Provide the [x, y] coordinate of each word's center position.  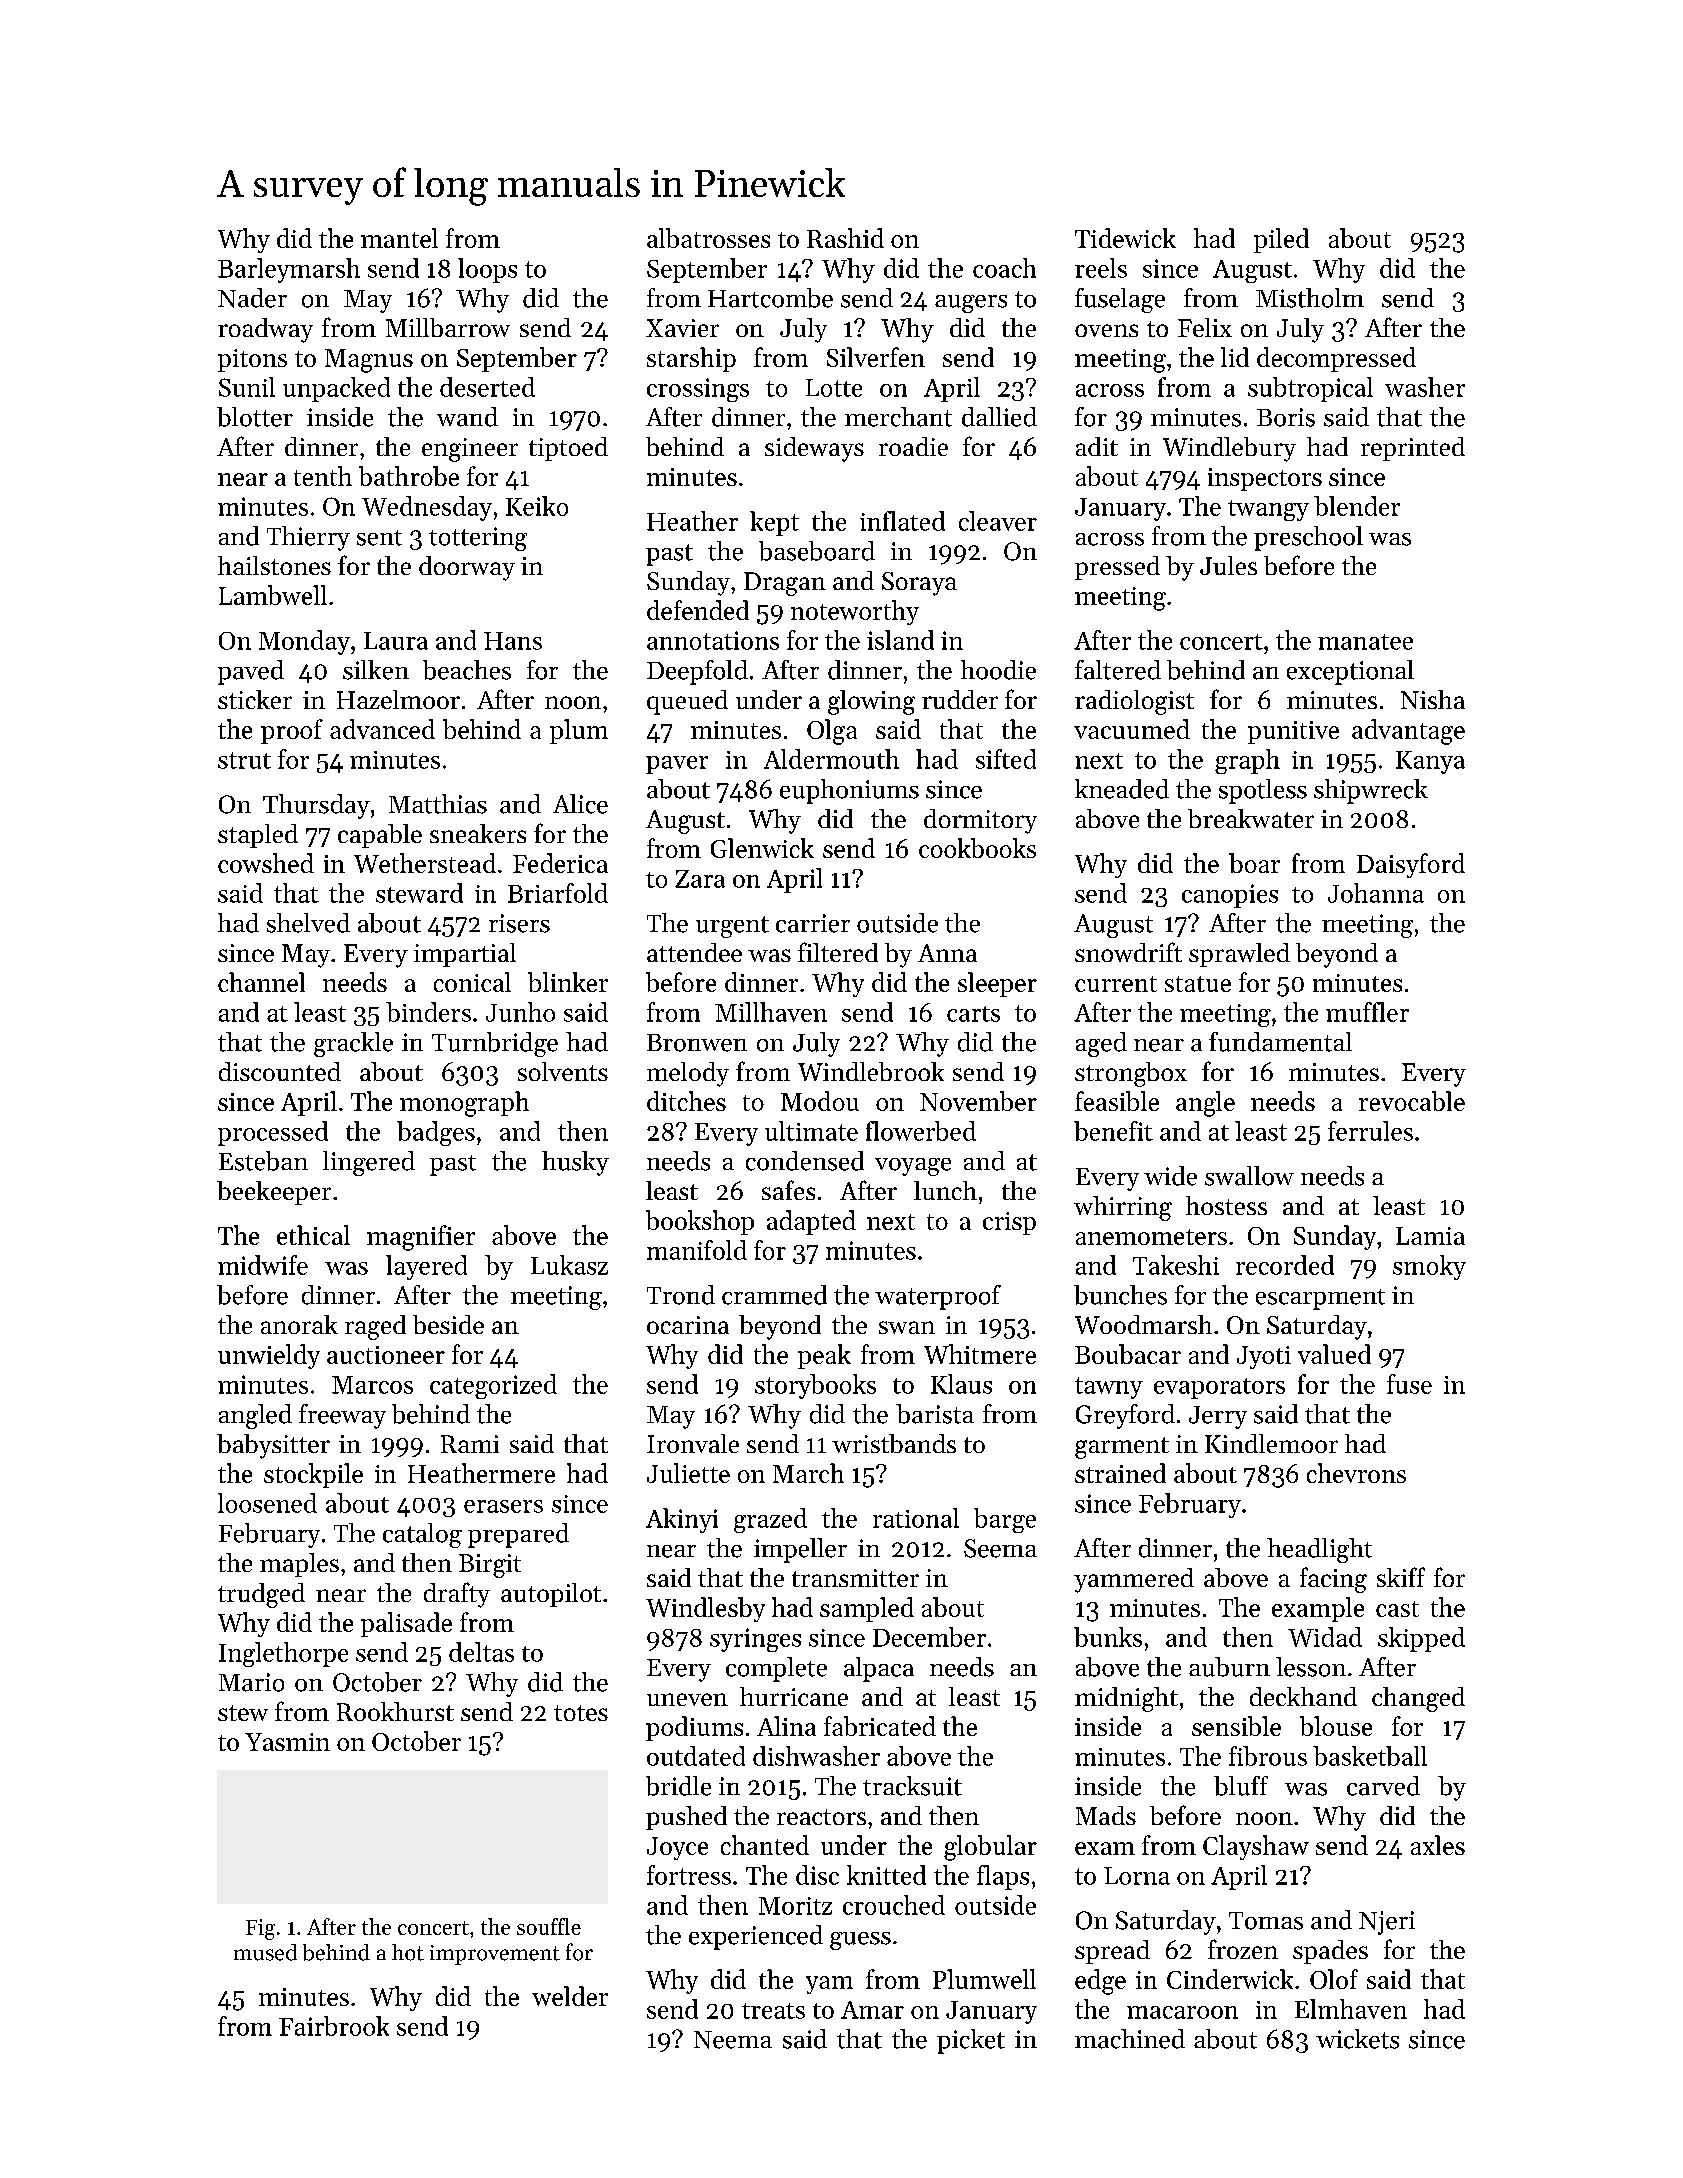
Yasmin [287, 1742]
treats [773, 2011]
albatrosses [708, 238]
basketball [1370, 1756]
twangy [1268, 510]
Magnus [369, 361]
